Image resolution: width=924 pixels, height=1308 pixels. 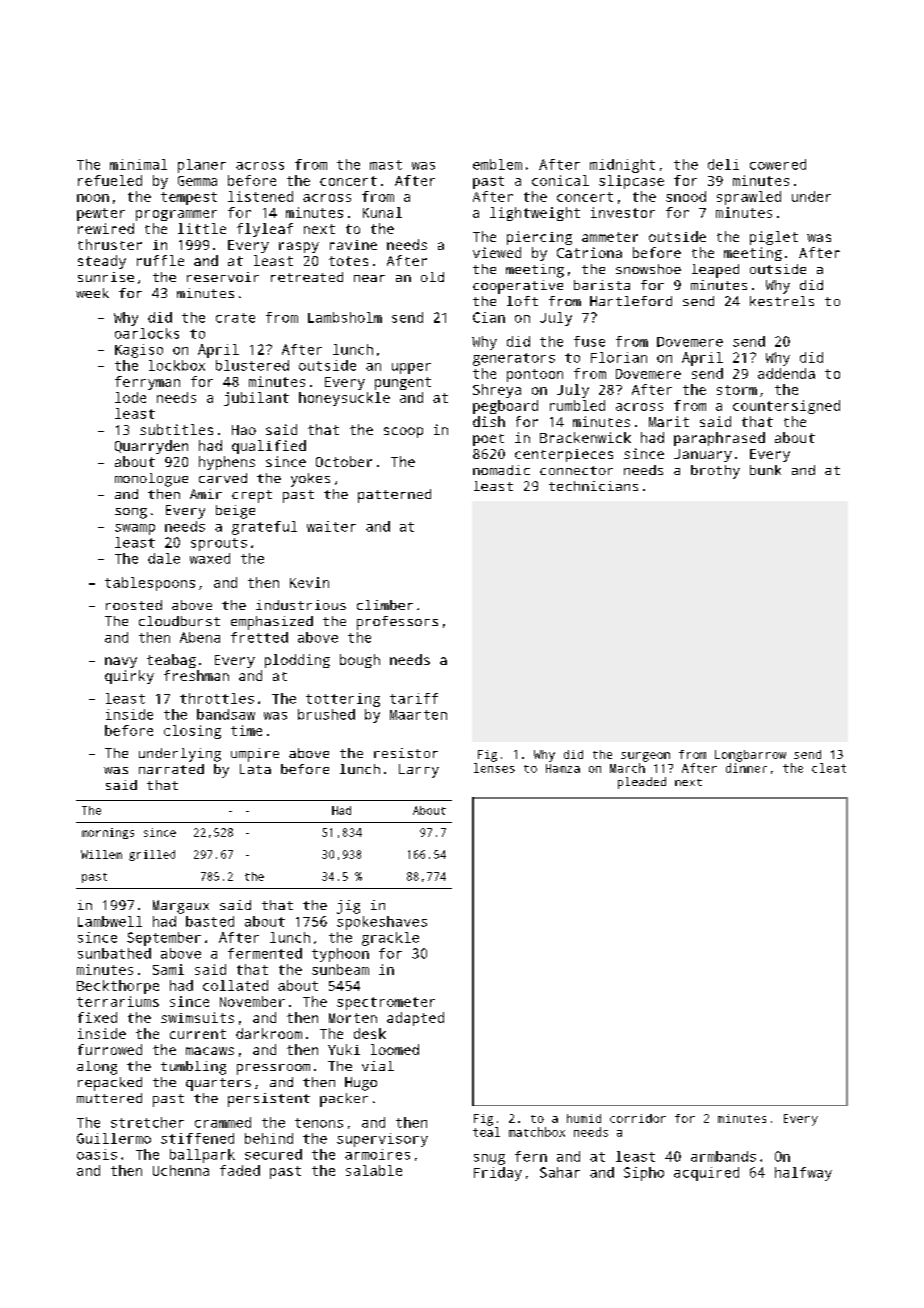 What do you see at coordinates (723, 164) in the image?
I see `deli` at bounding box center [723, 164].
